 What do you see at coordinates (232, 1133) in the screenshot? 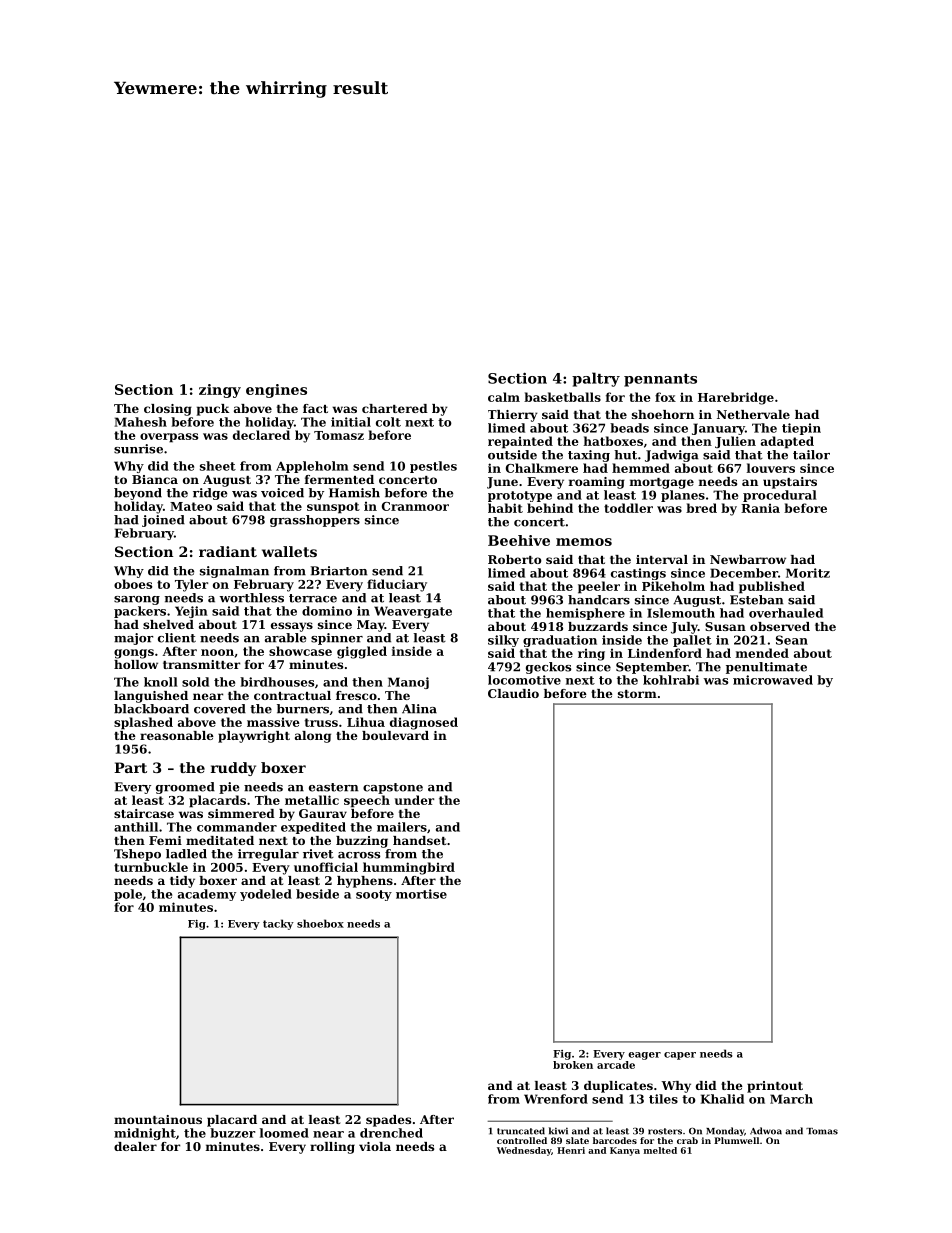
I see `buzzer` at bounding box center [232, 1133].
